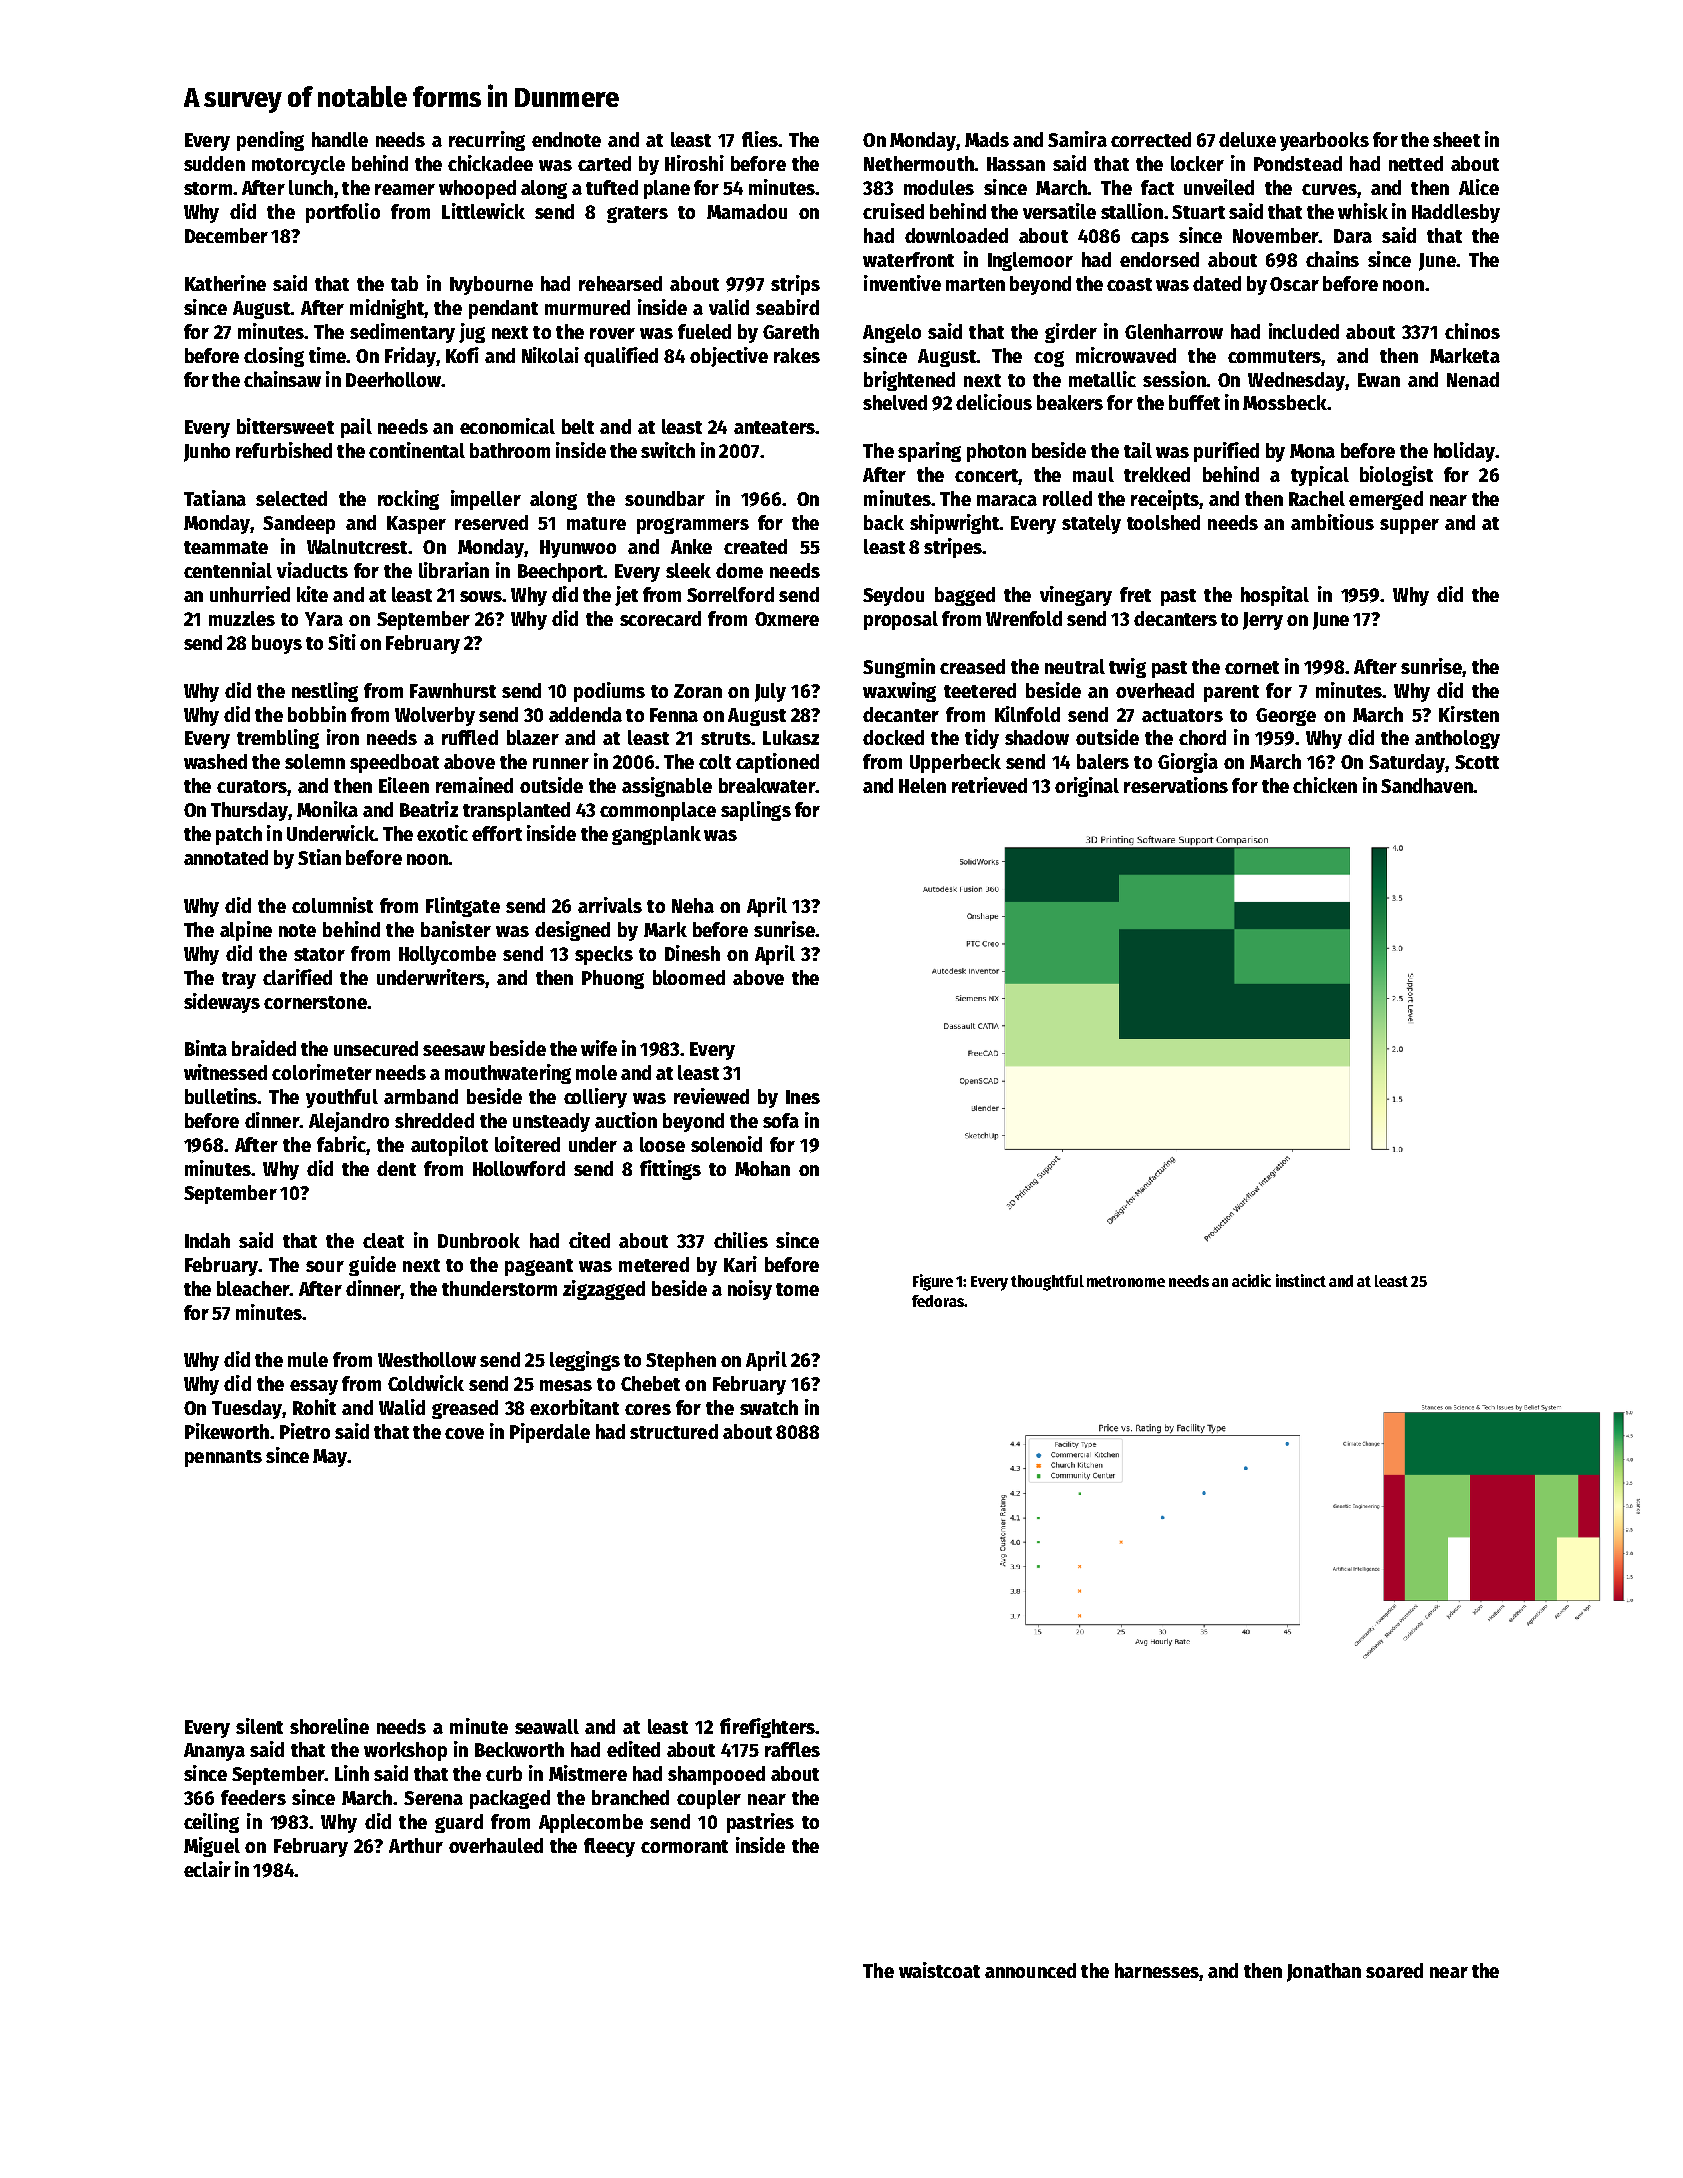  I want to click on anteaters, so click(774, 427).
